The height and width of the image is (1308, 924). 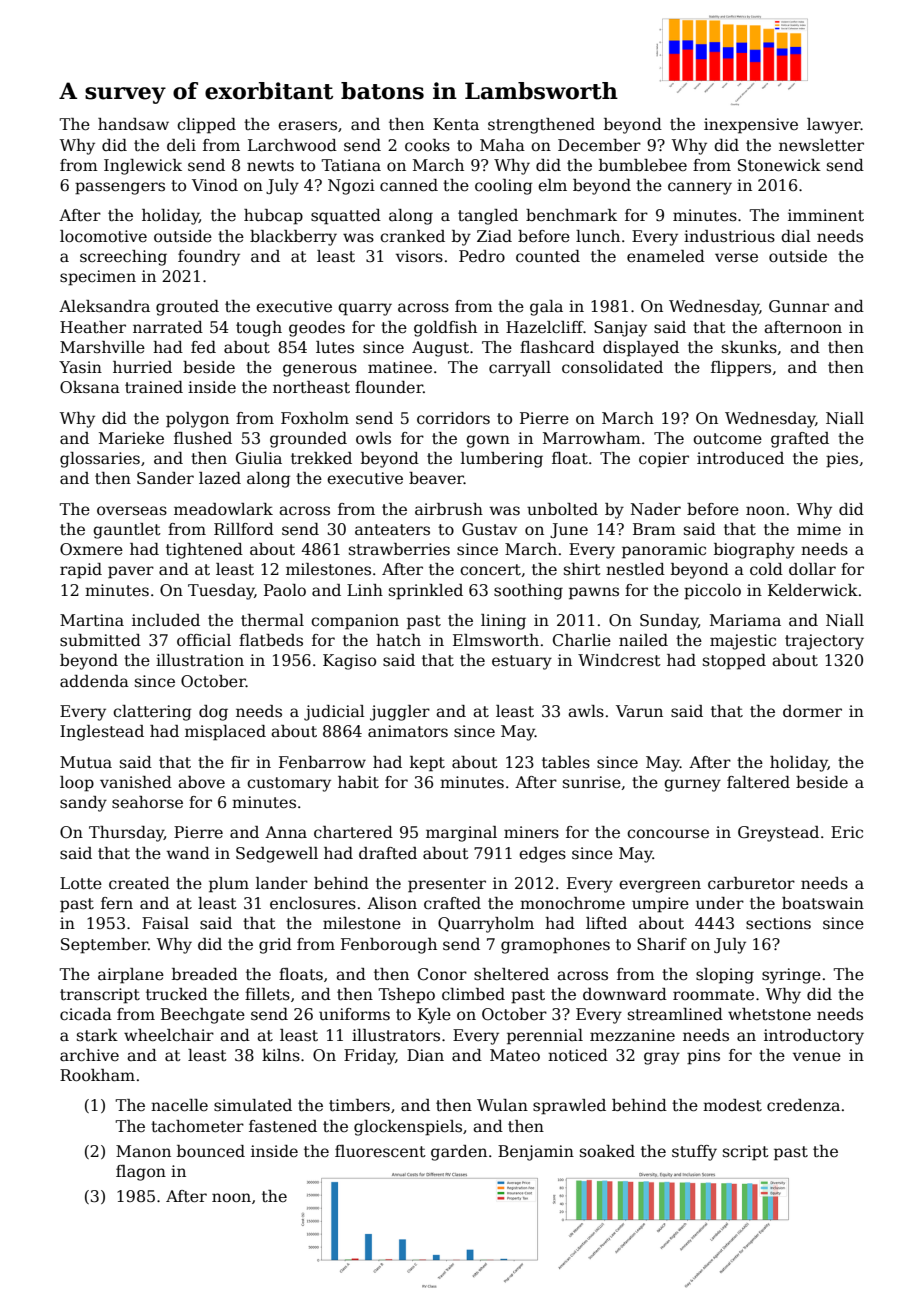 I want to click on lunch, so click(x=598, y=236).
